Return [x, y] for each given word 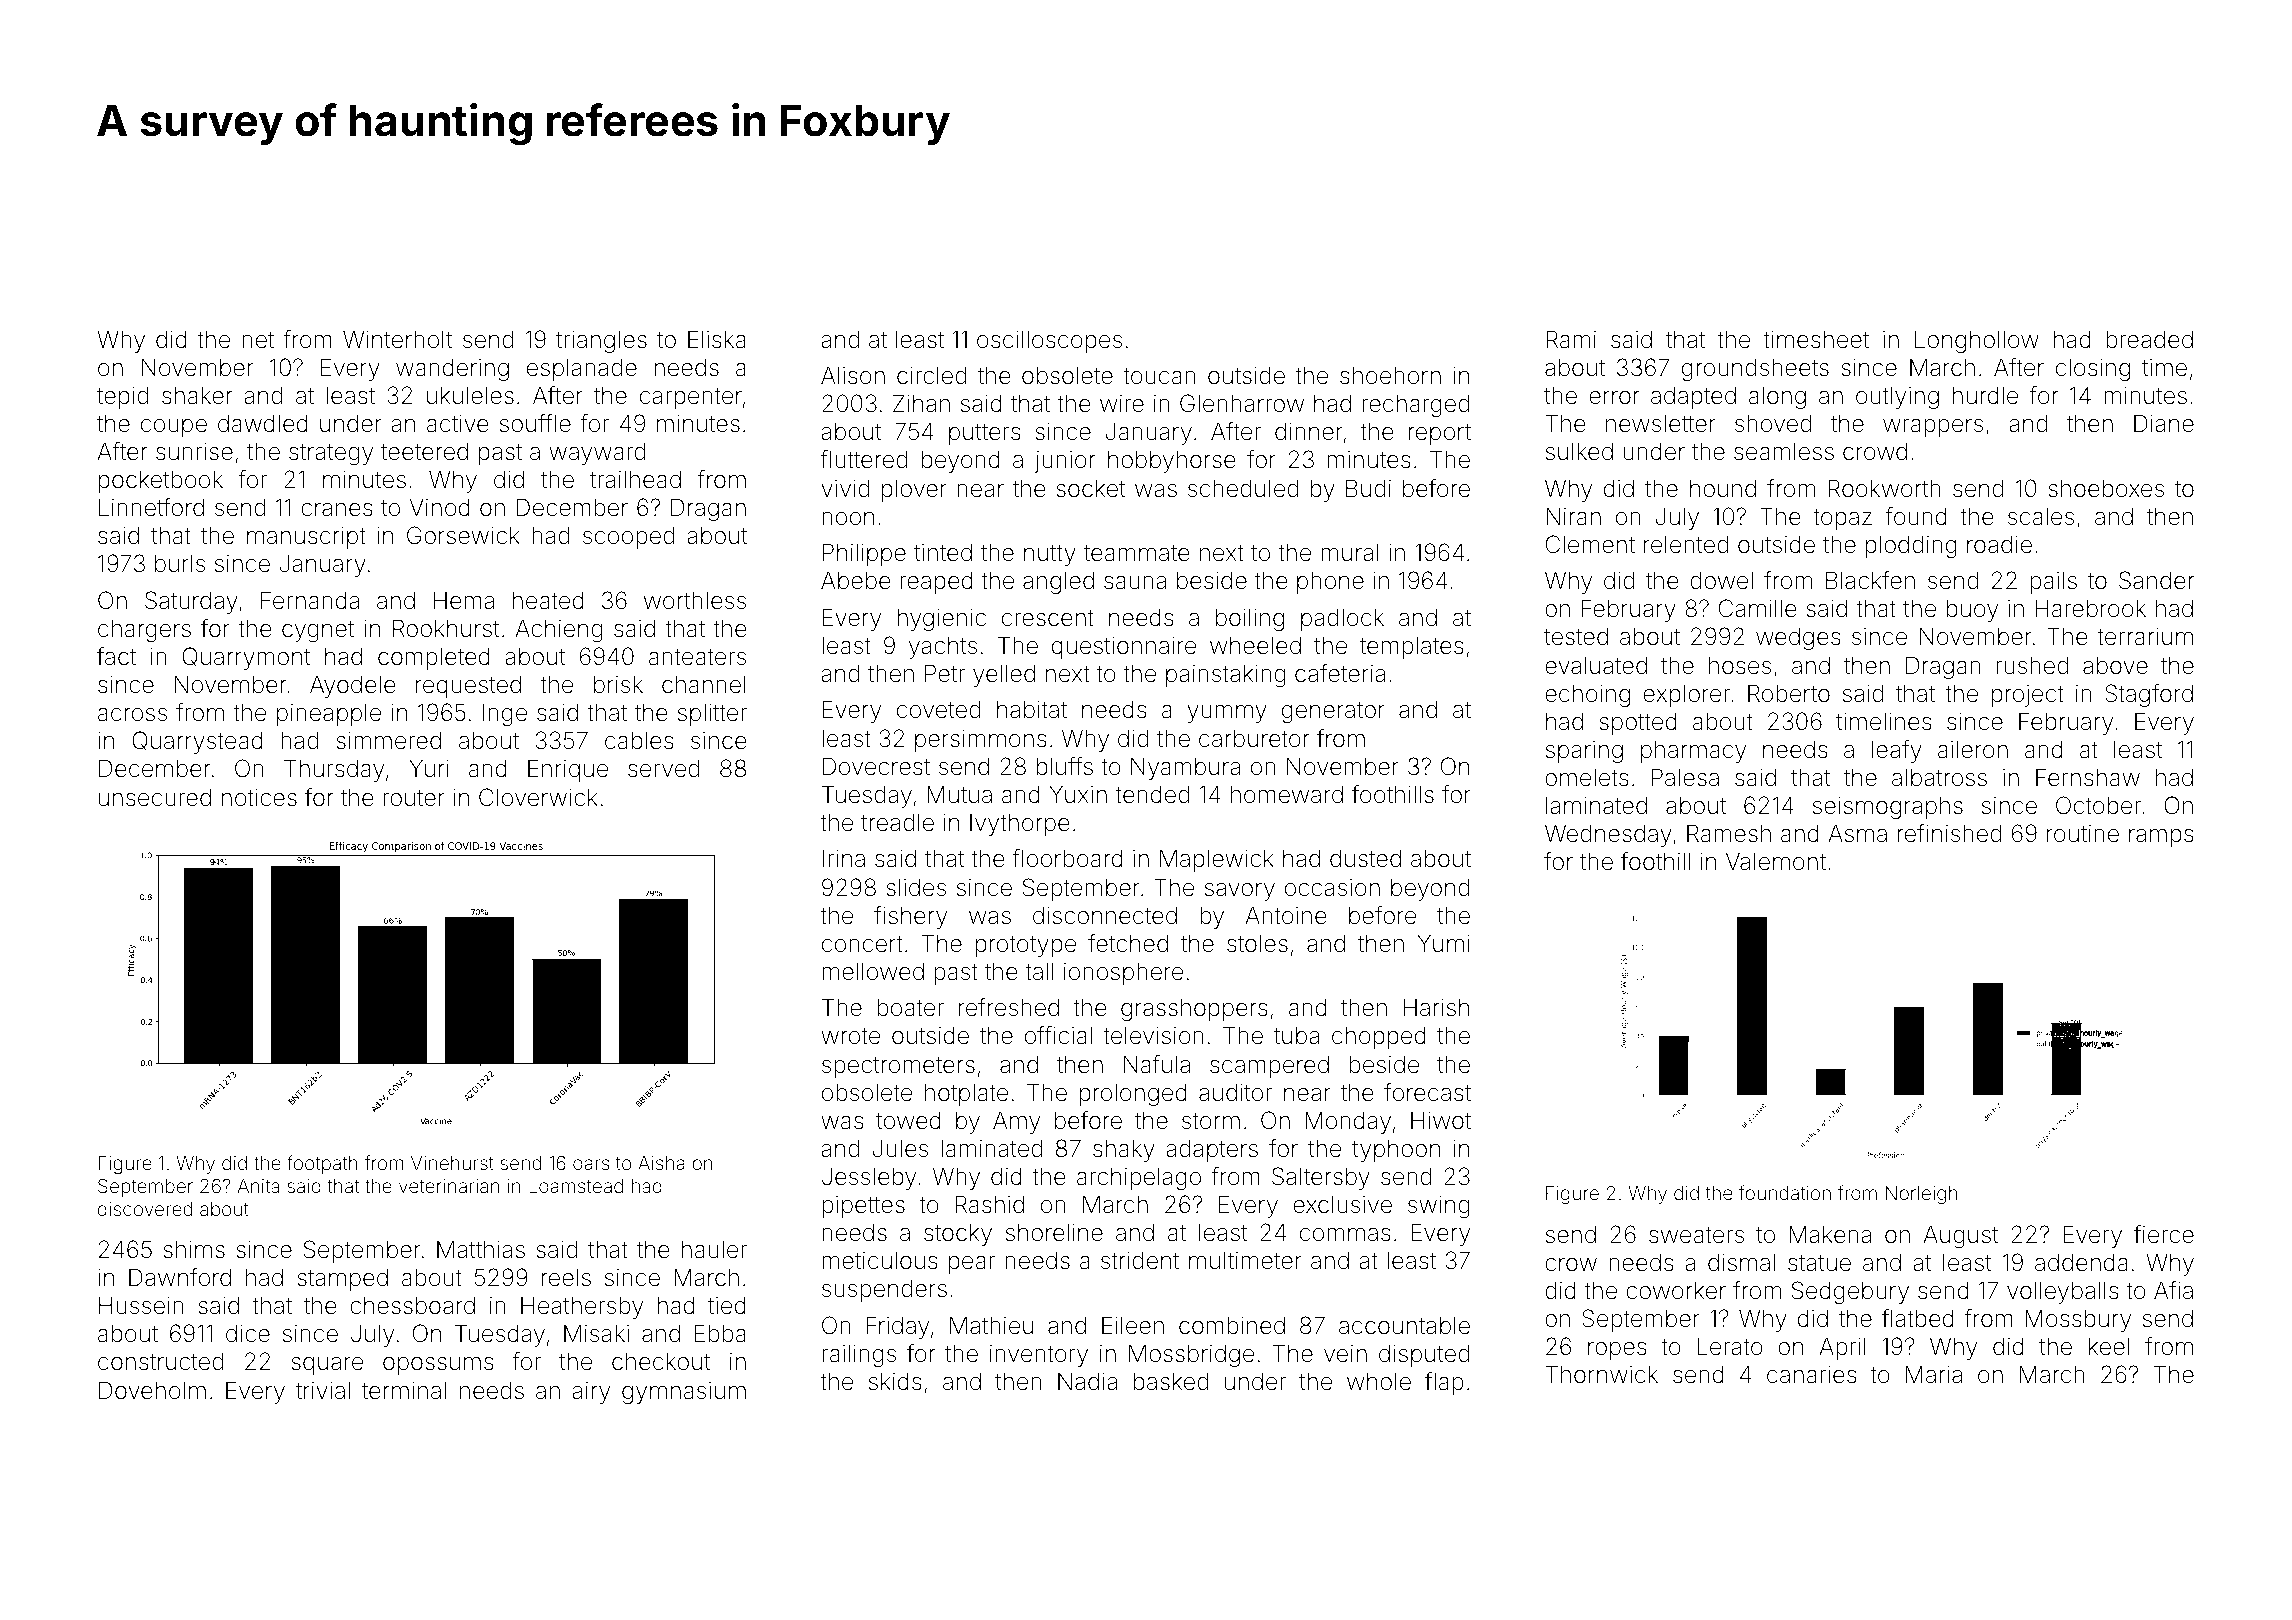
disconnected [1105, 915]
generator [1333, 712]
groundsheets [1755, 369]
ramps [2161, 838]
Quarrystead [197, 742]
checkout [661, 1361]
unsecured [155, 797]
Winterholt [397, 339]
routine [2083, 834]
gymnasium [684, 1393]
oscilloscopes [1049, 341]
